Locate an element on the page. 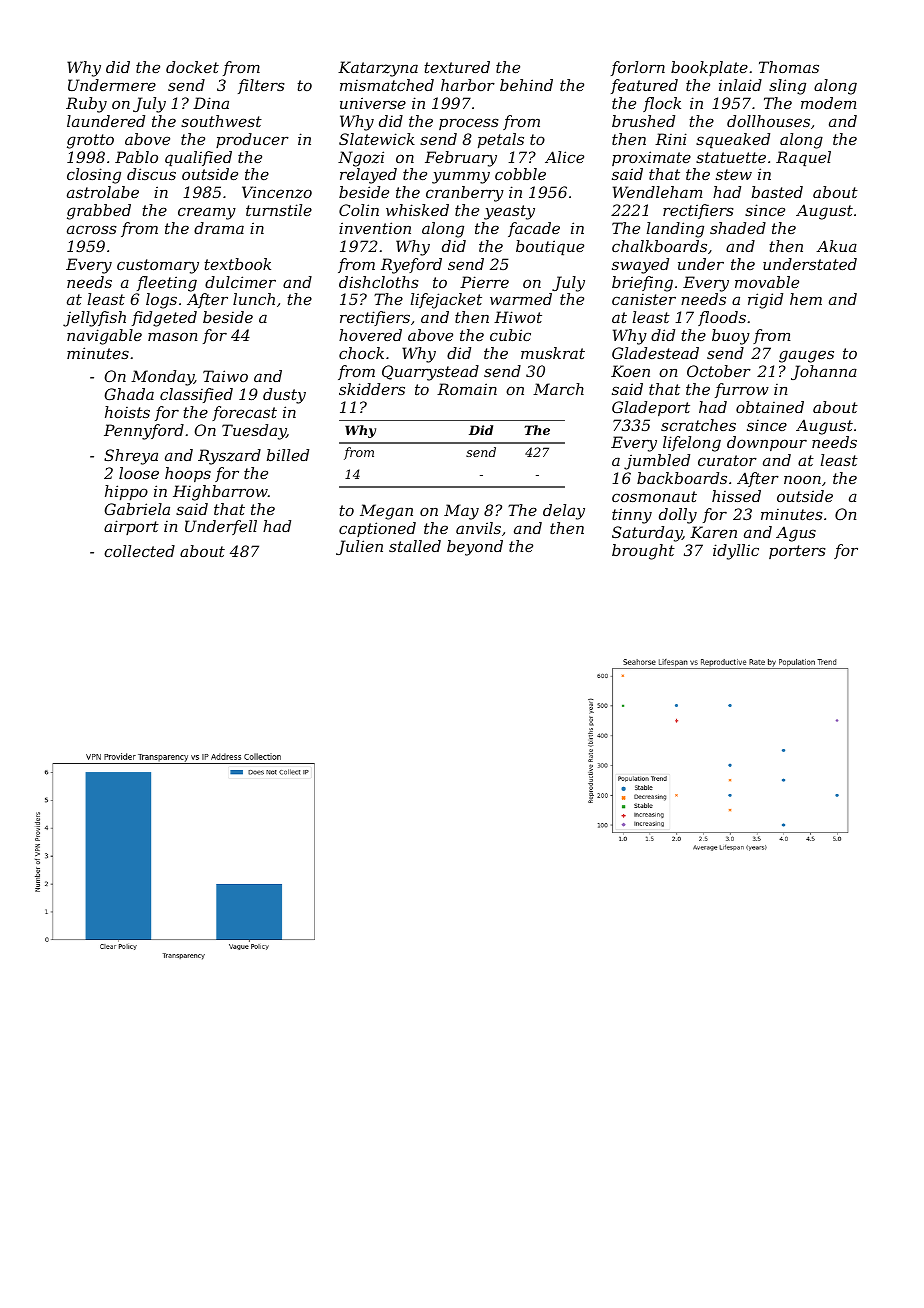 This image has width=924, height=1308. airport is located at coordinates (131, 527).
